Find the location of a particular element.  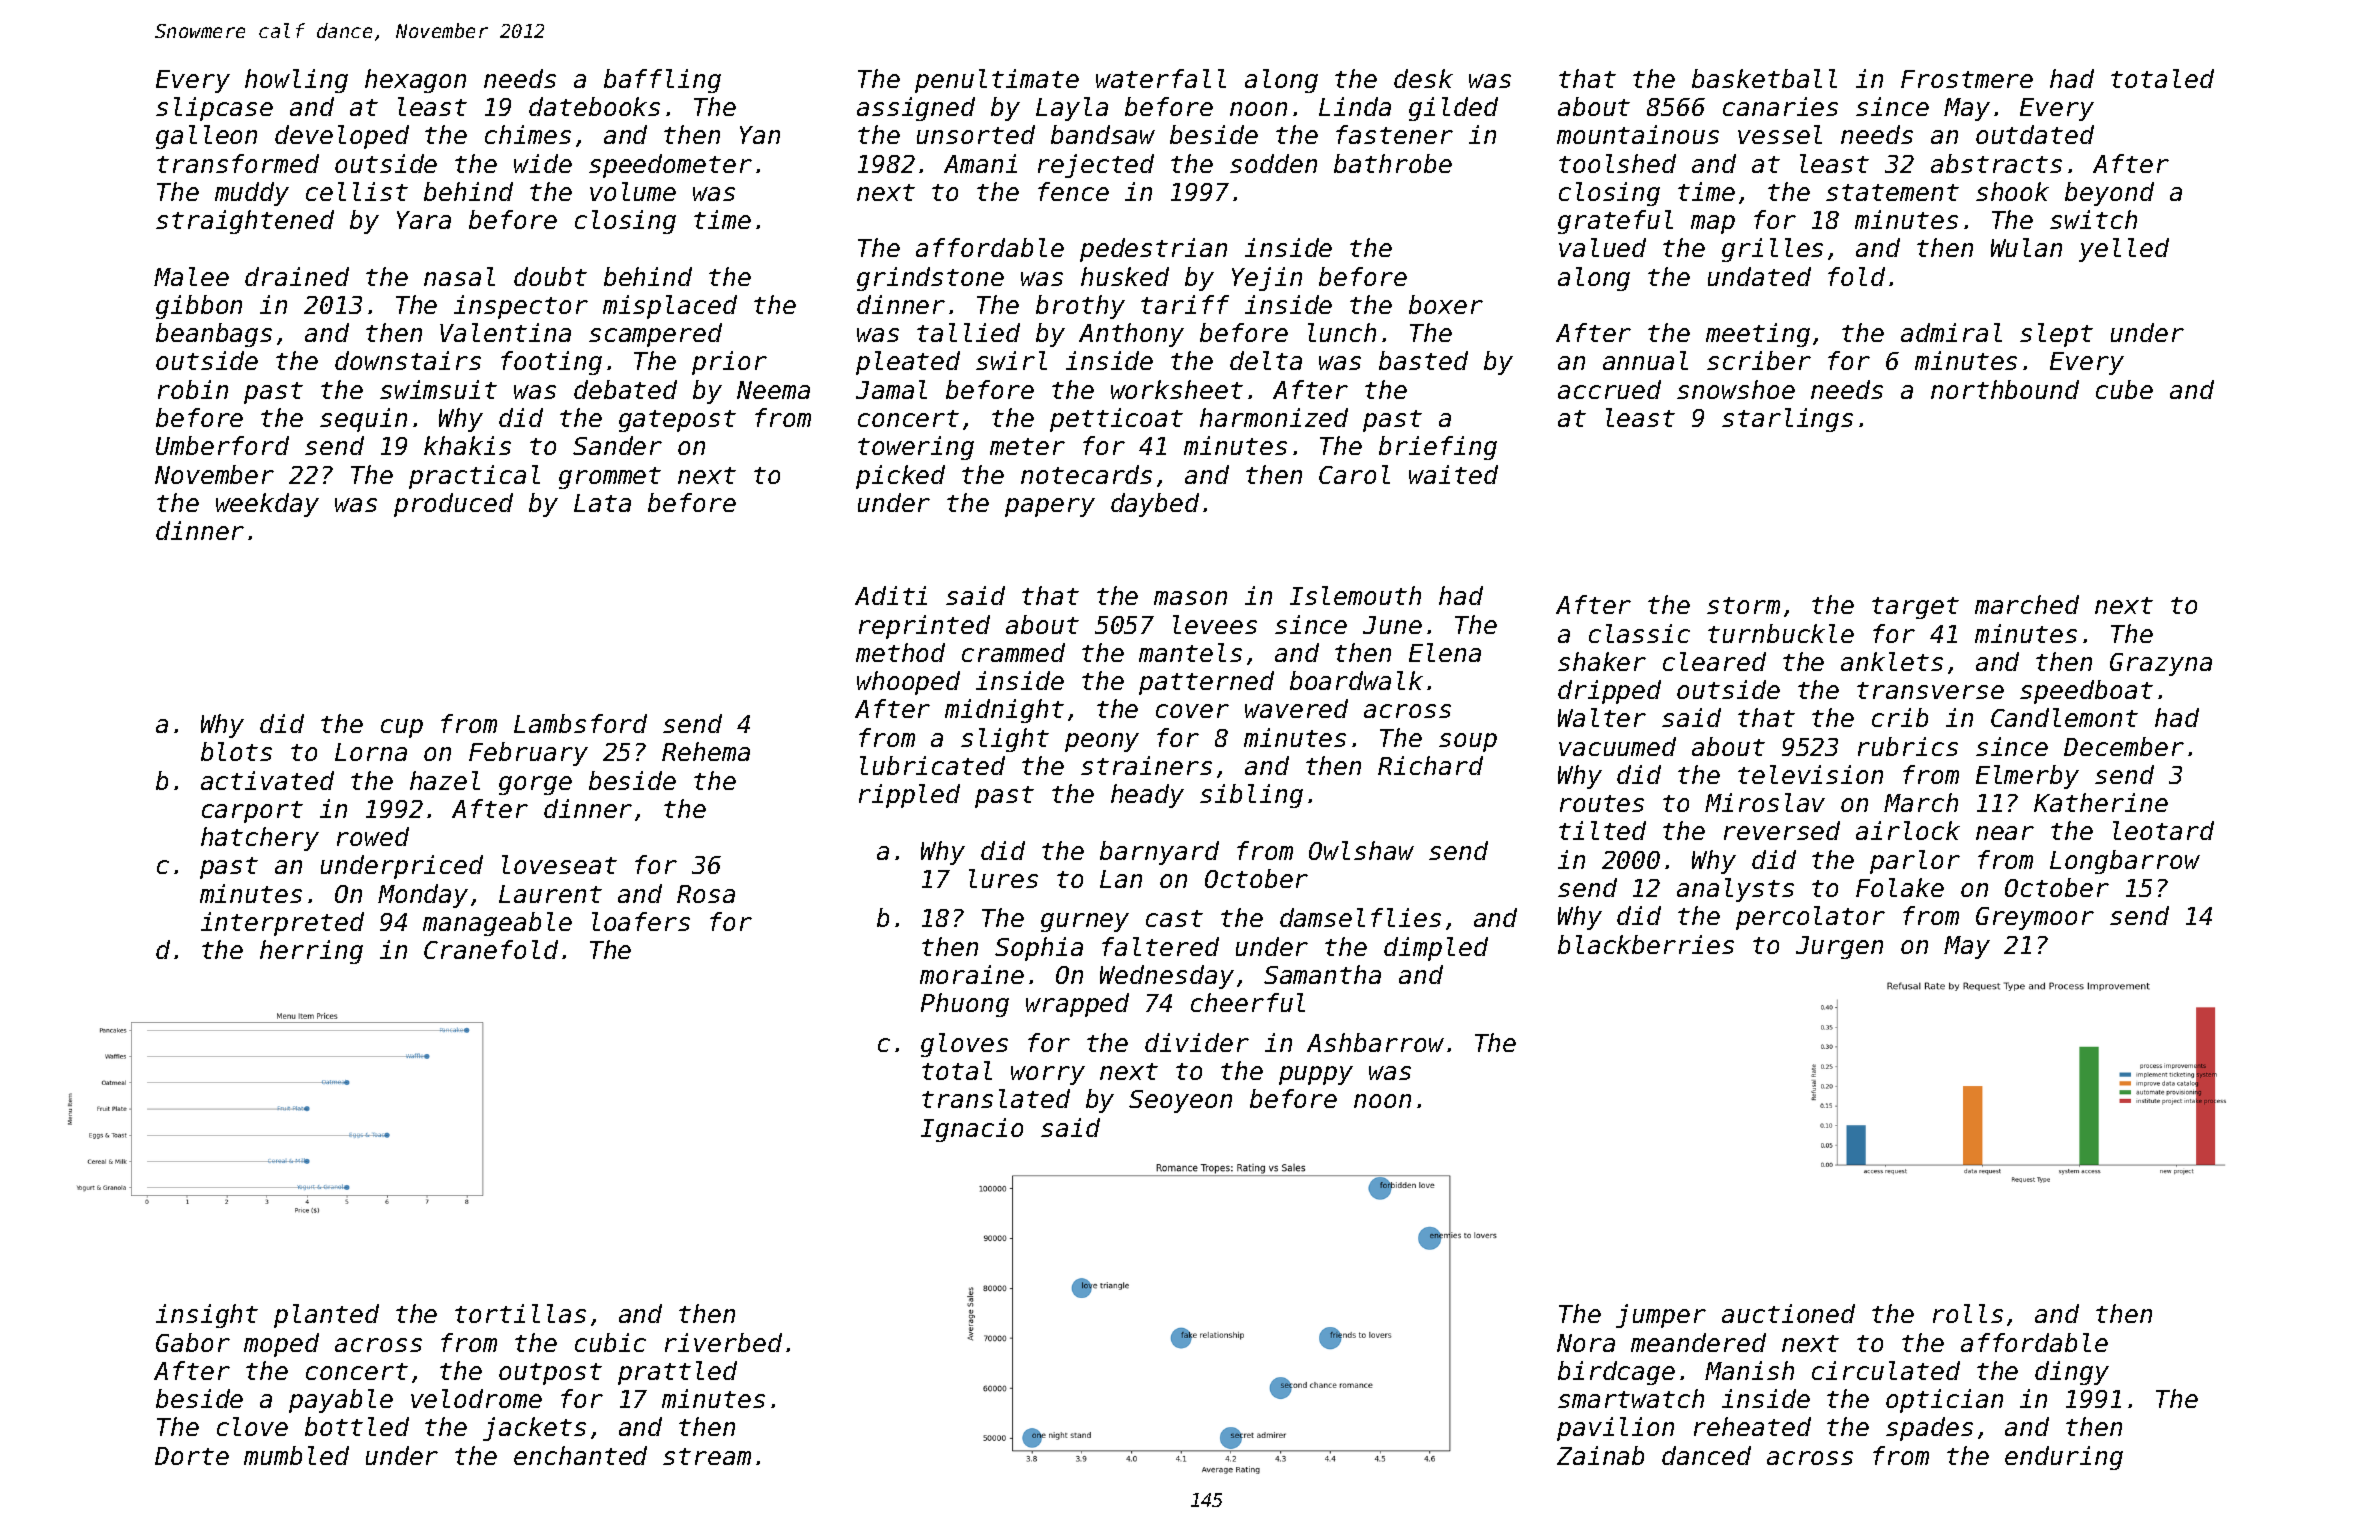

Dorte is located at coordinates (192, 1456).
